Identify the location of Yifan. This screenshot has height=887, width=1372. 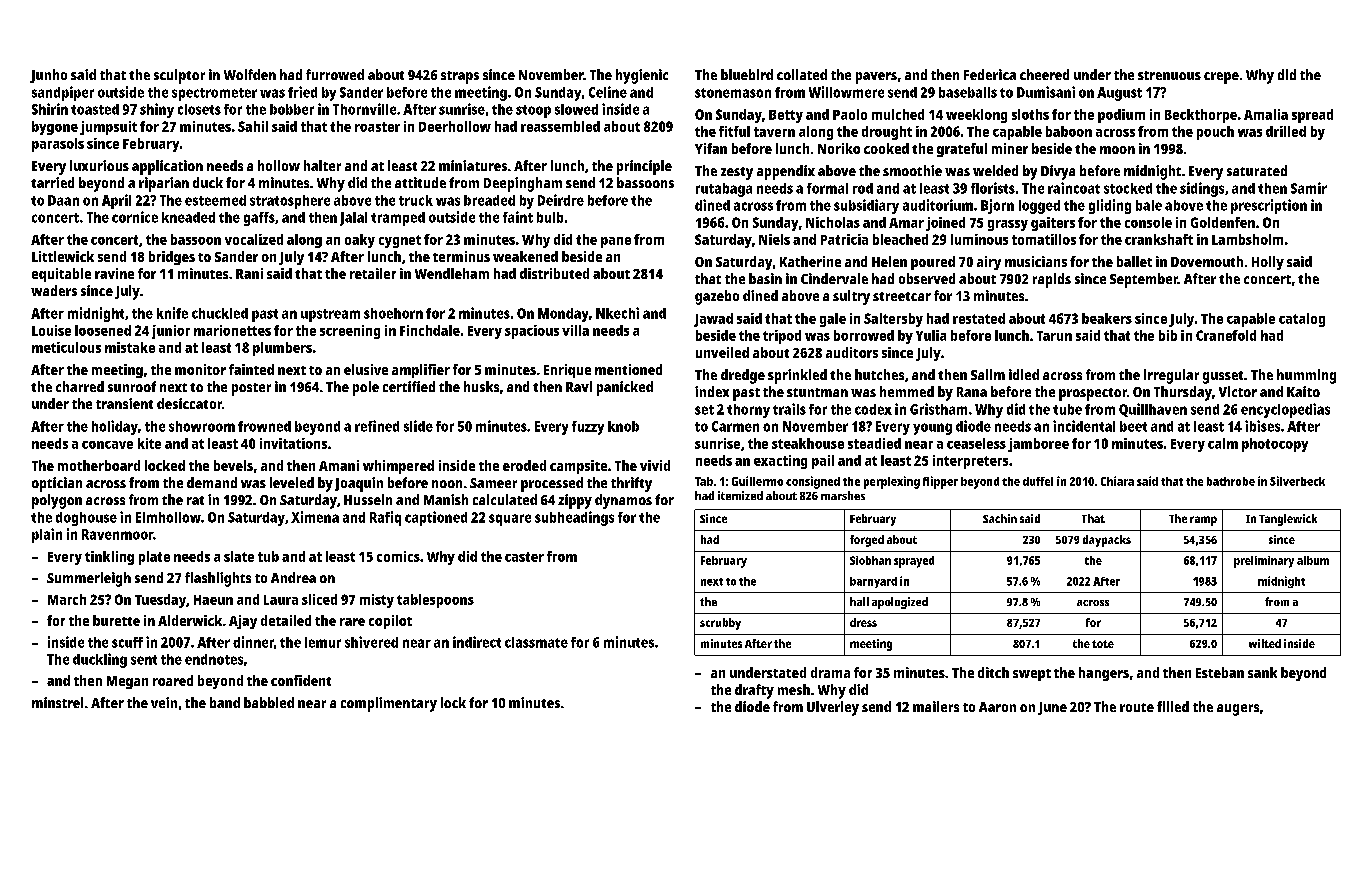
(711, 148).
